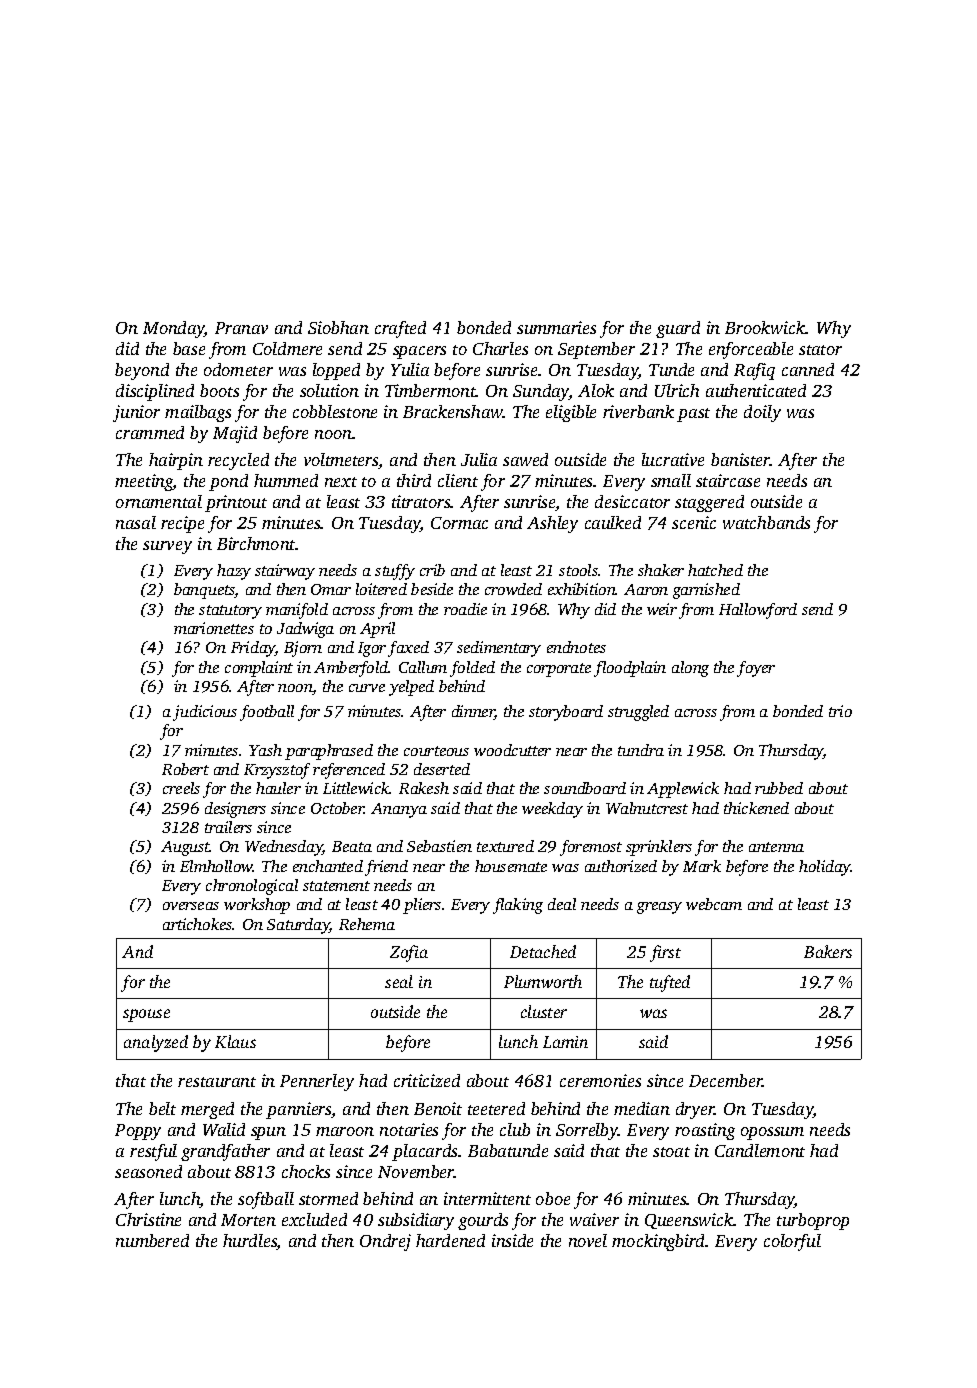 This screenshot has width=977, height=1388. Describe the element at coordinates (174, 329) in the screenshot. I see `Monday` at that location.
